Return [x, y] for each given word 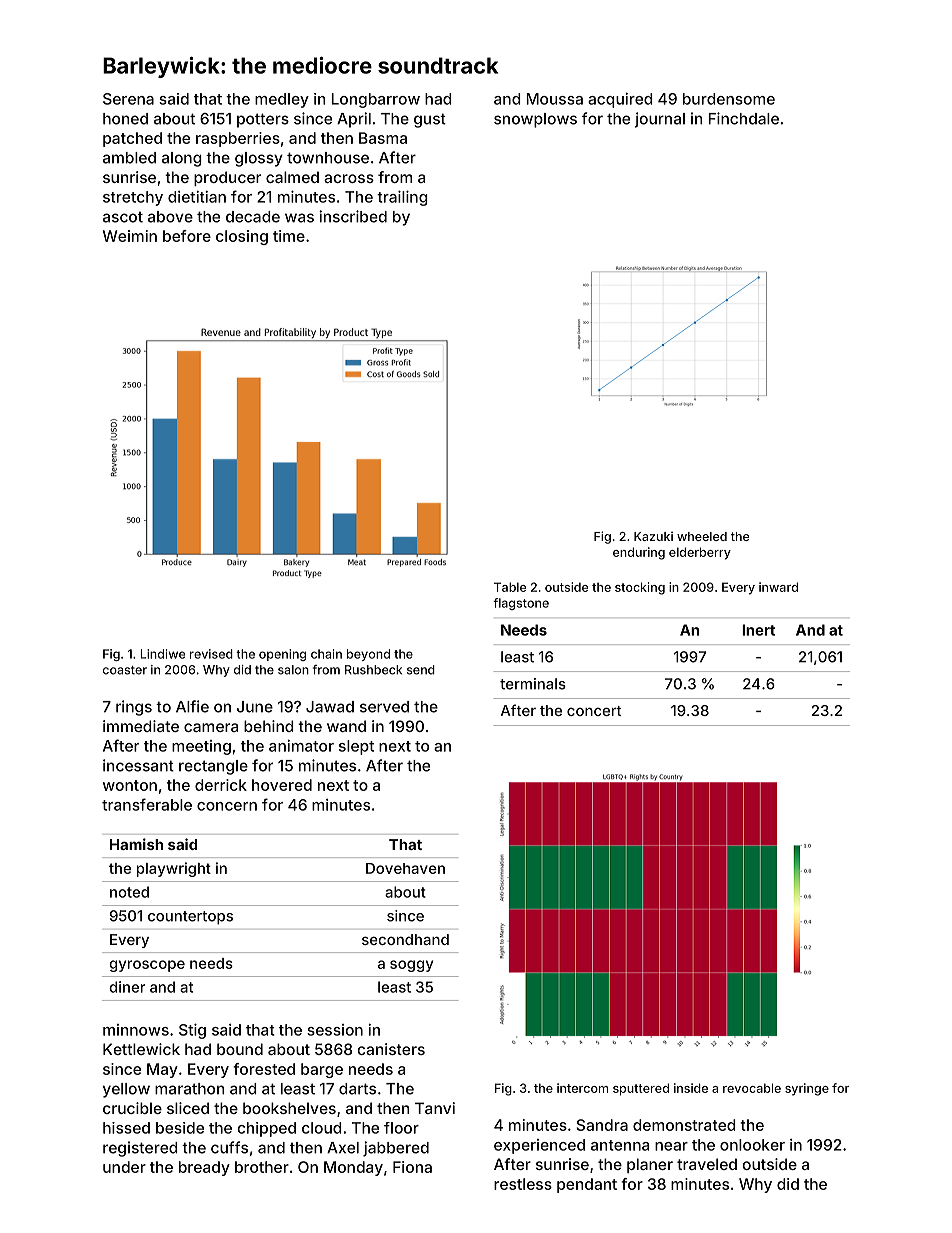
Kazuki [653, 536]
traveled [707, 1164]
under [124, 1167]
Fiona [412, 1167]
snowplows [535, 120]
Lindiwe [162, 654]
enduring [639, 553]
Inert [758, 630]
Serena [128, 99]
